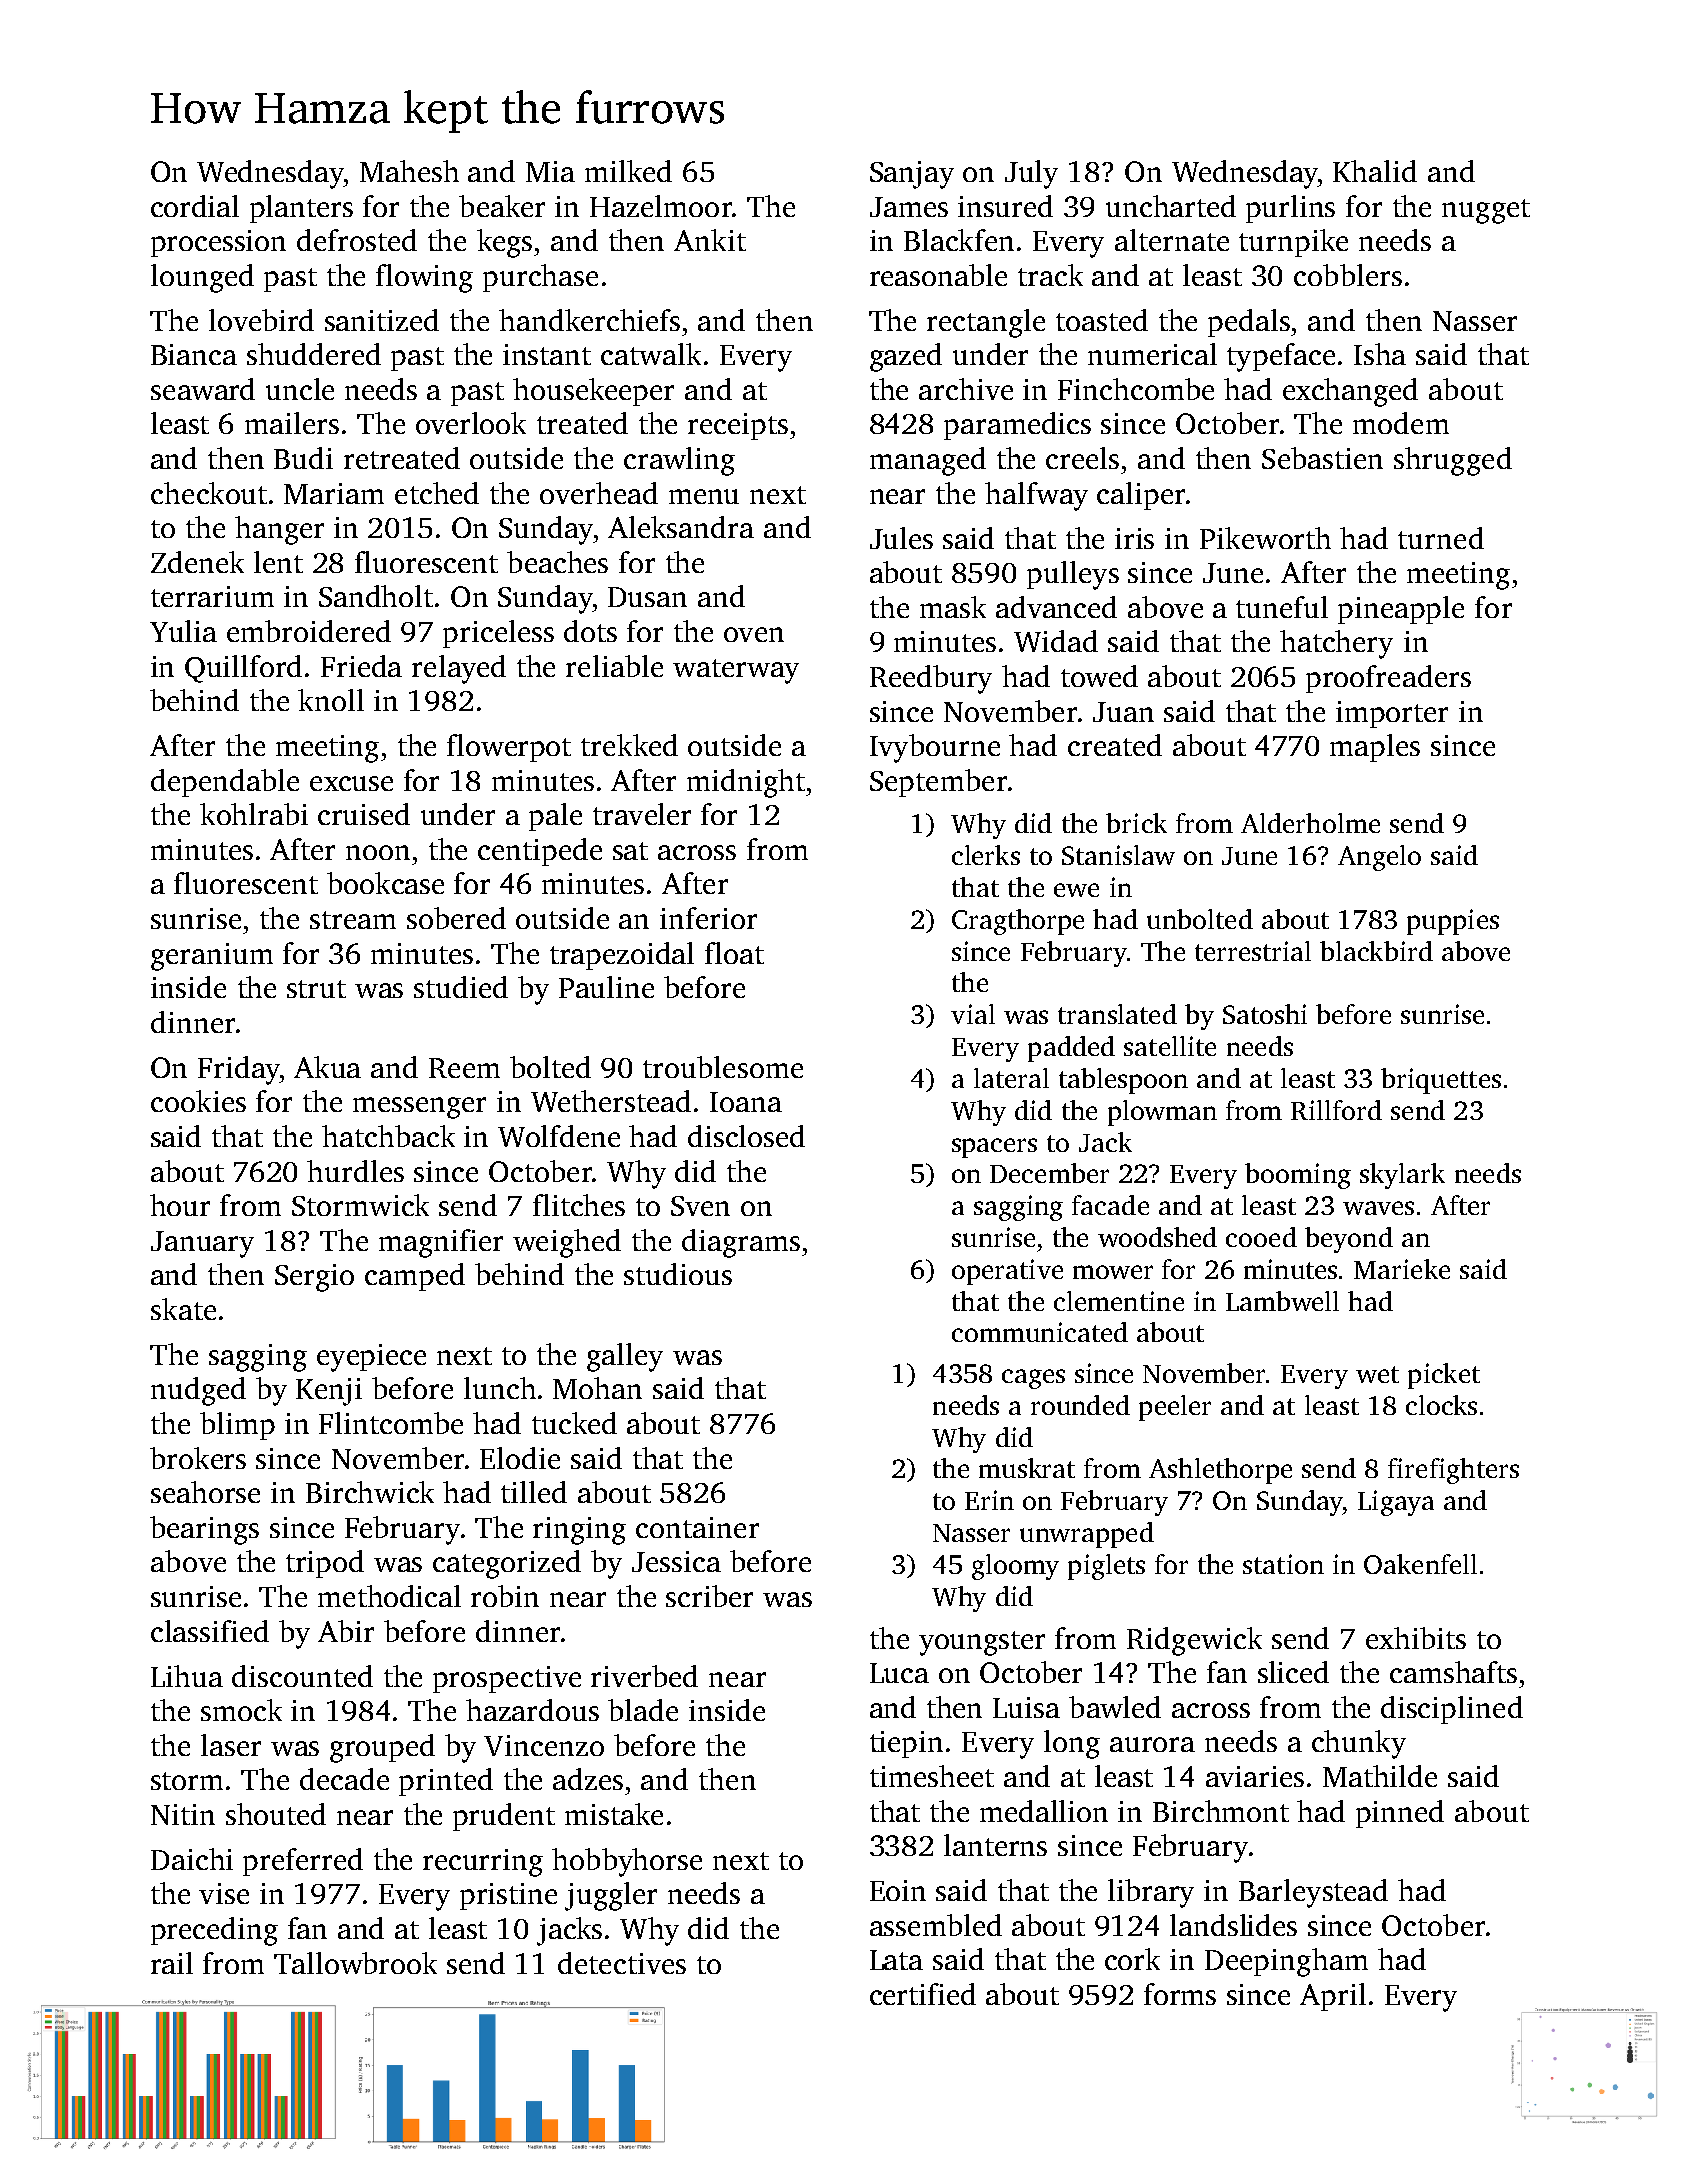 This image has width=1683, height=2178. Describe the element at coordinates (1018, 922) in the image. I see `Cragthorpe` at that location.
